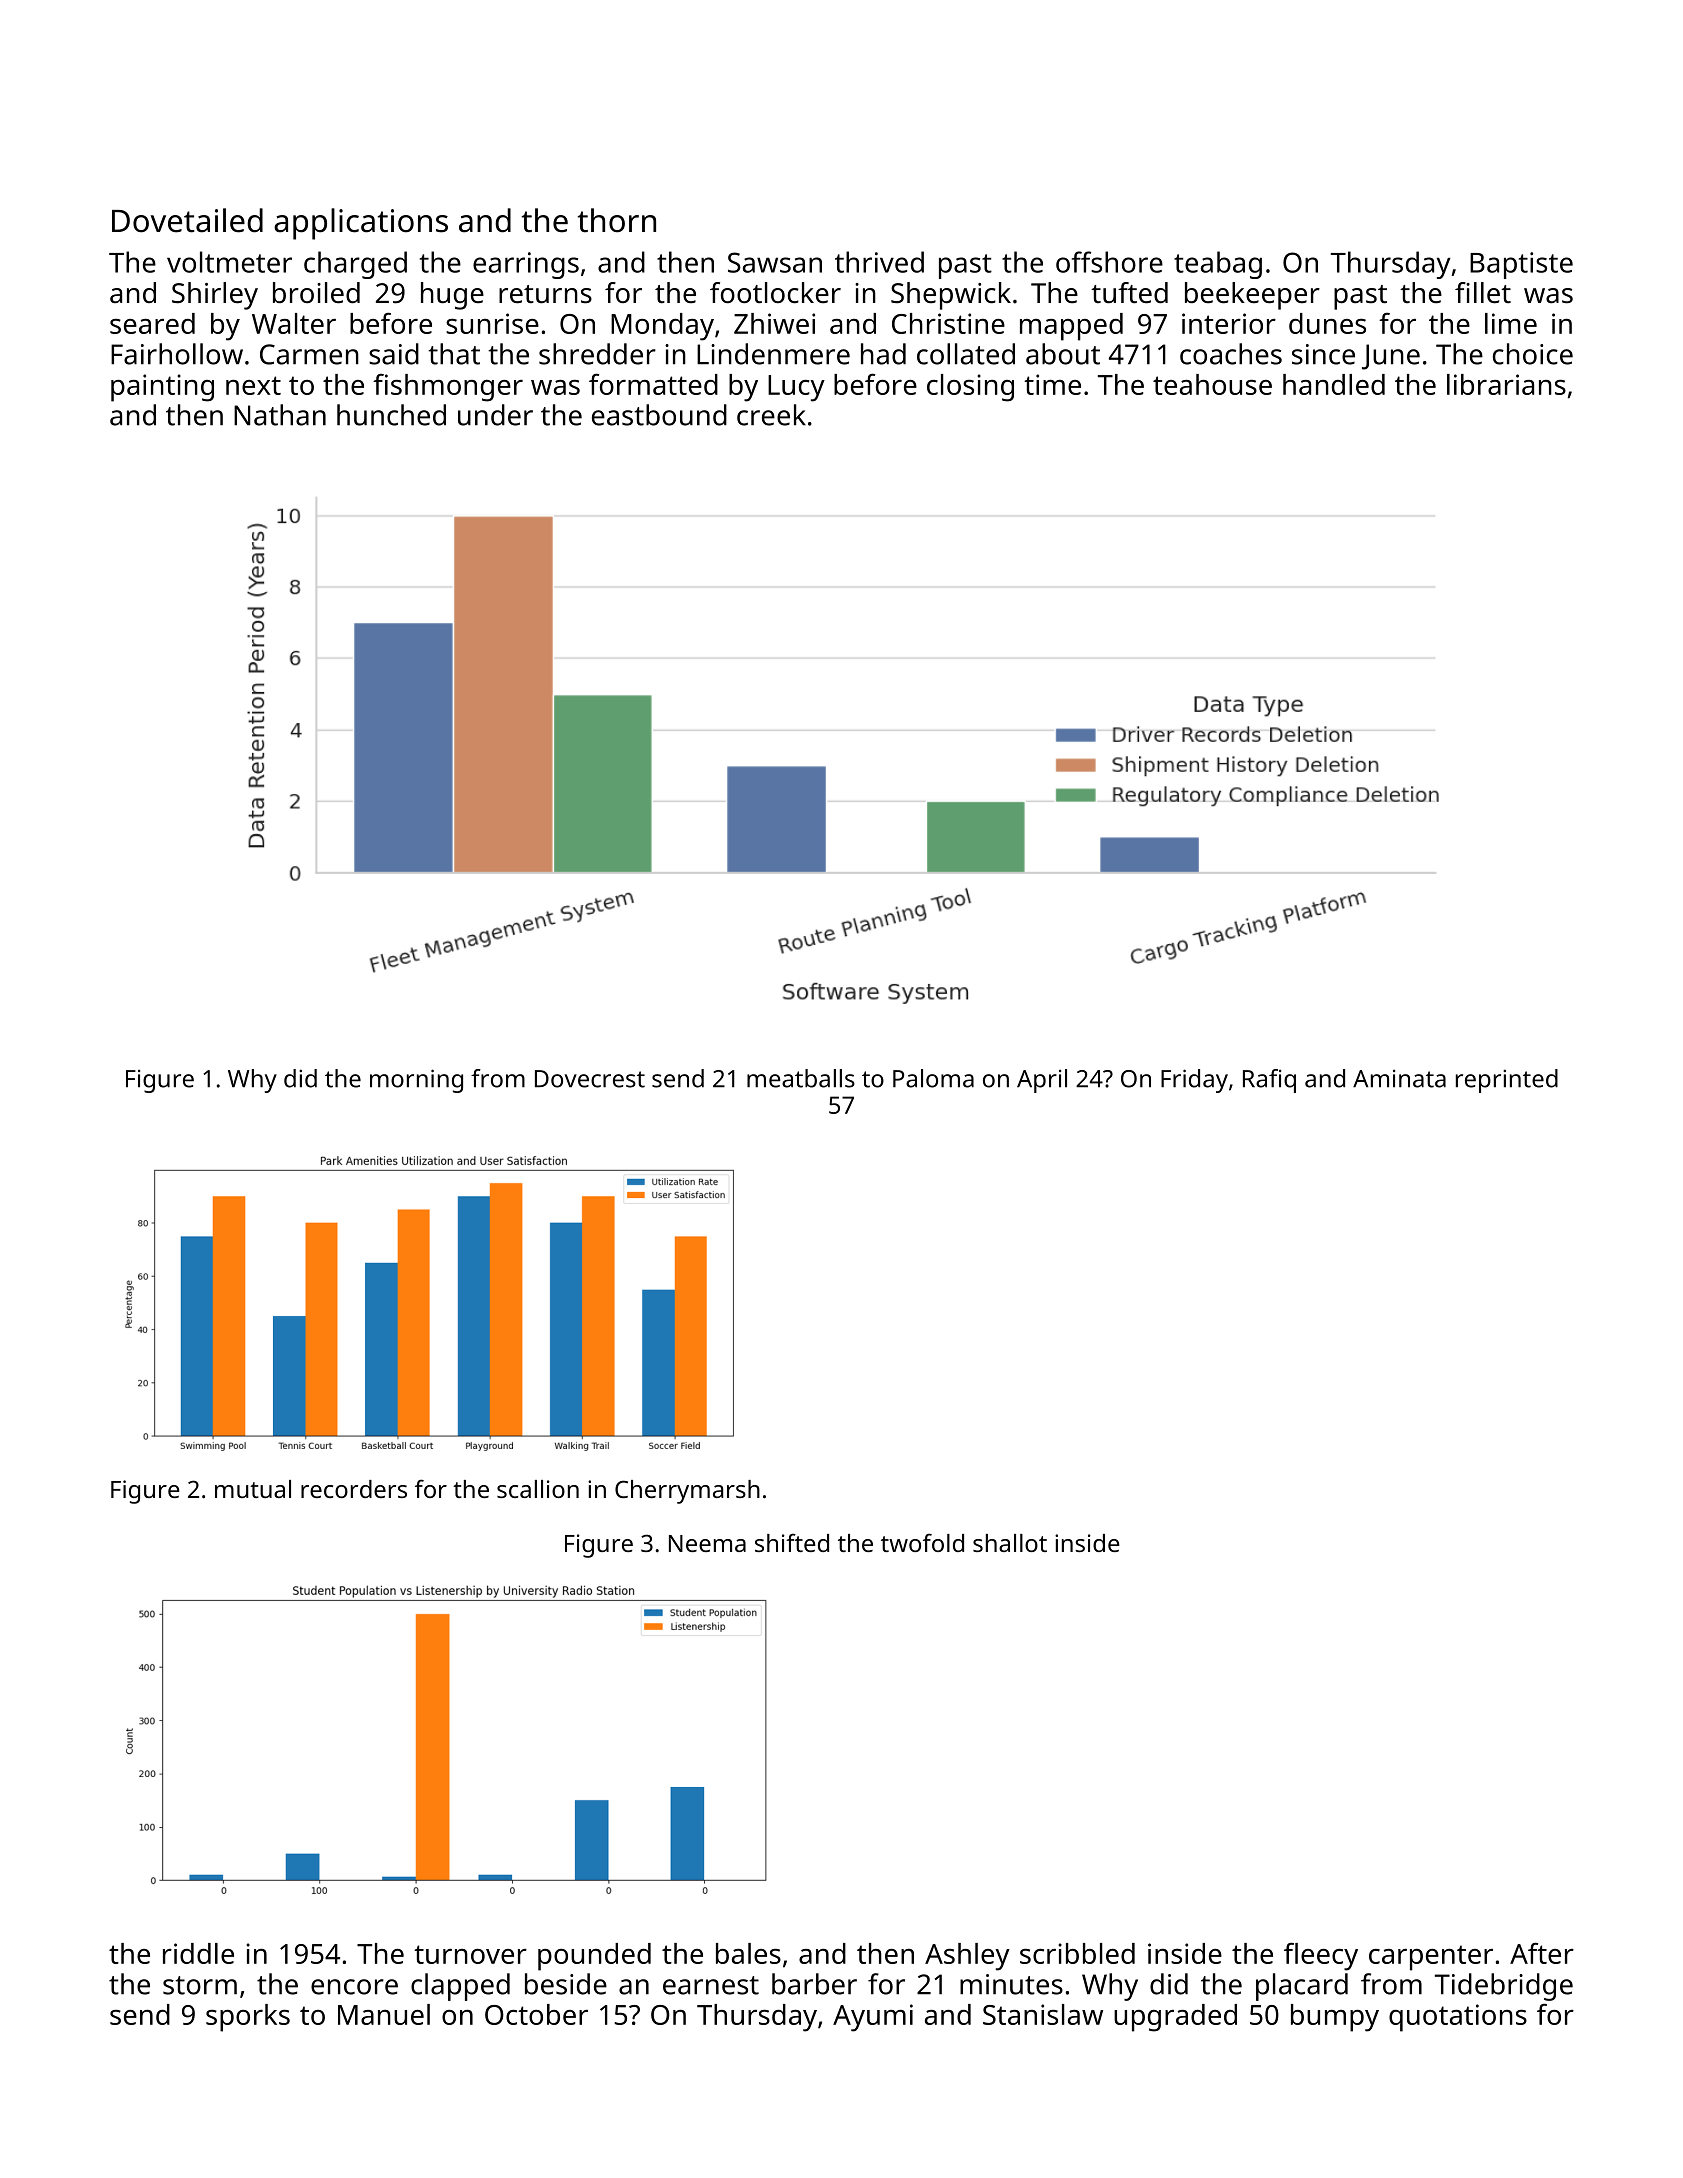  Describe the element at coordinates (771, 415) in the document. I see `creek` at that location.
